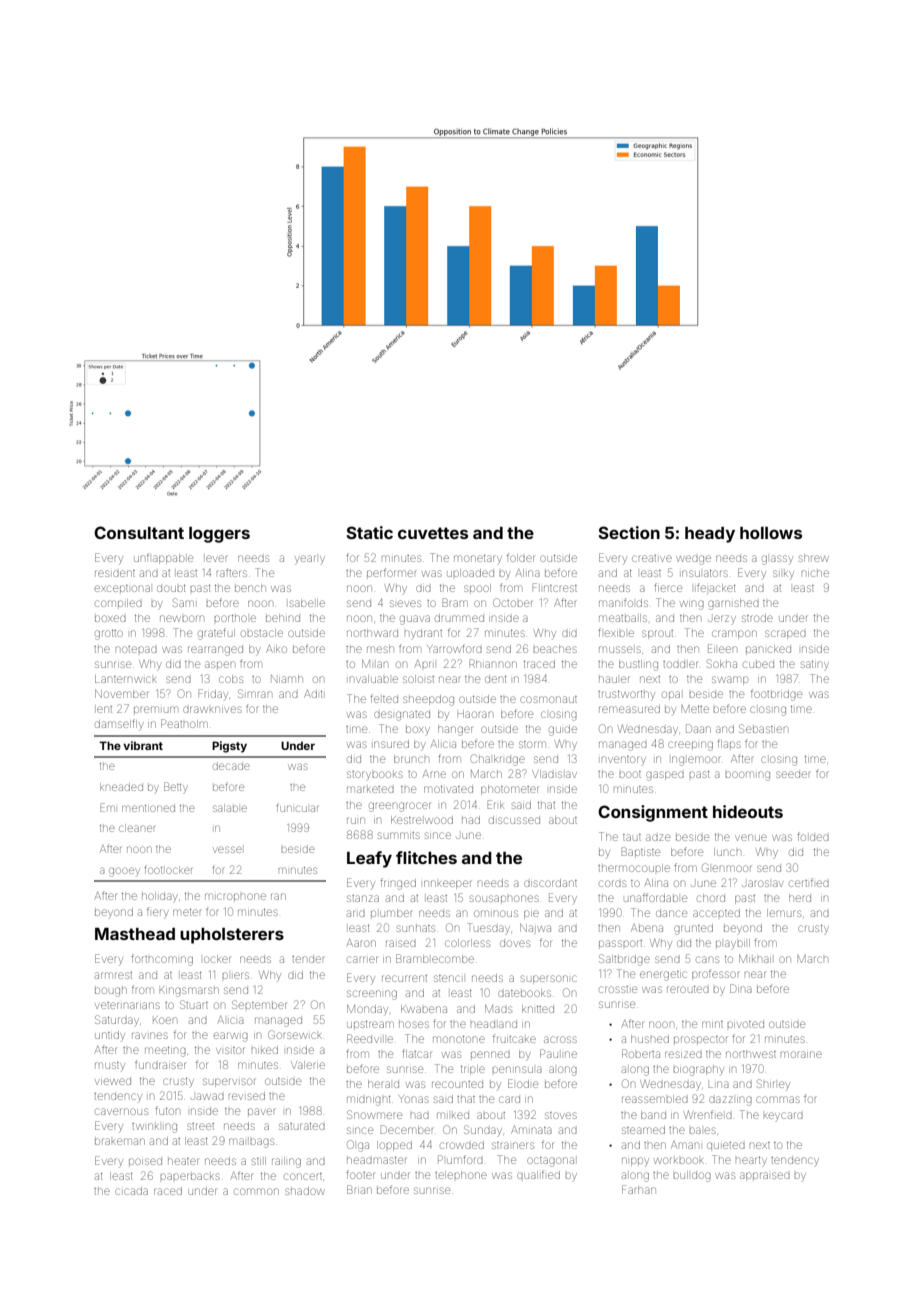 The image size is (924, 1308). I want to click on Static, so click(369, 532).
